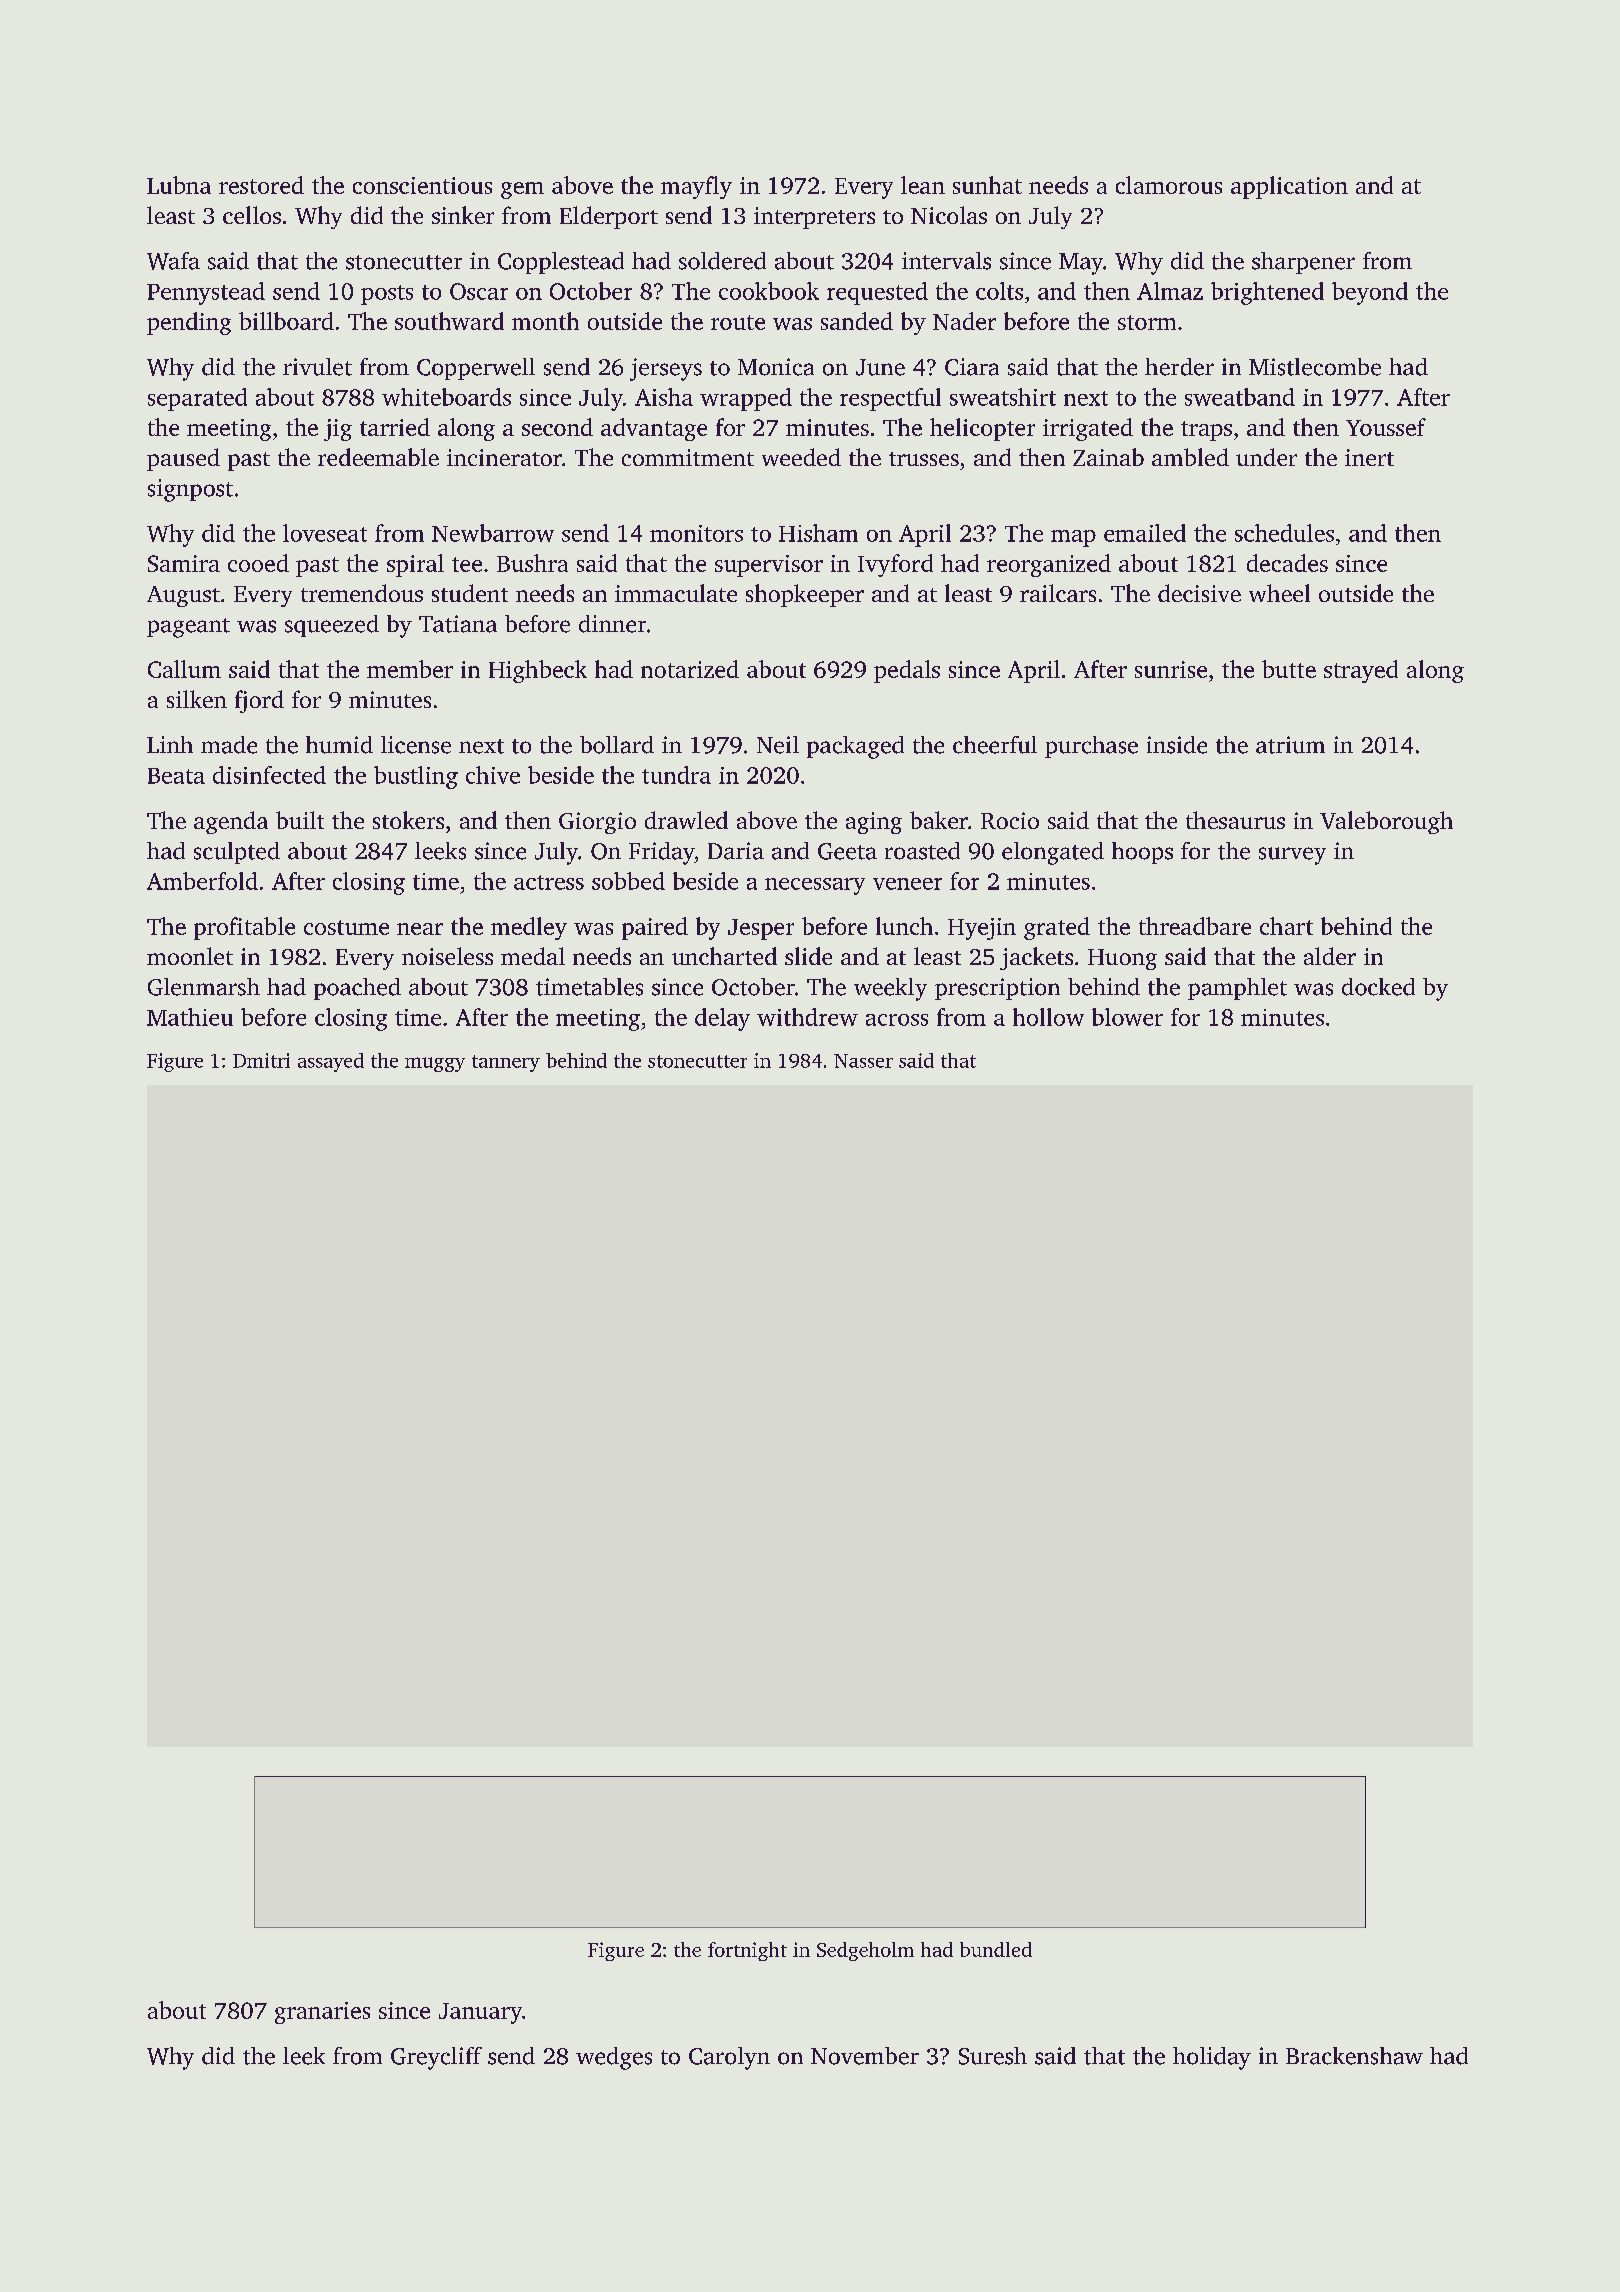  Describe the element at coordinates (863, 1061) in the image. I see `Nasser` at that location.
